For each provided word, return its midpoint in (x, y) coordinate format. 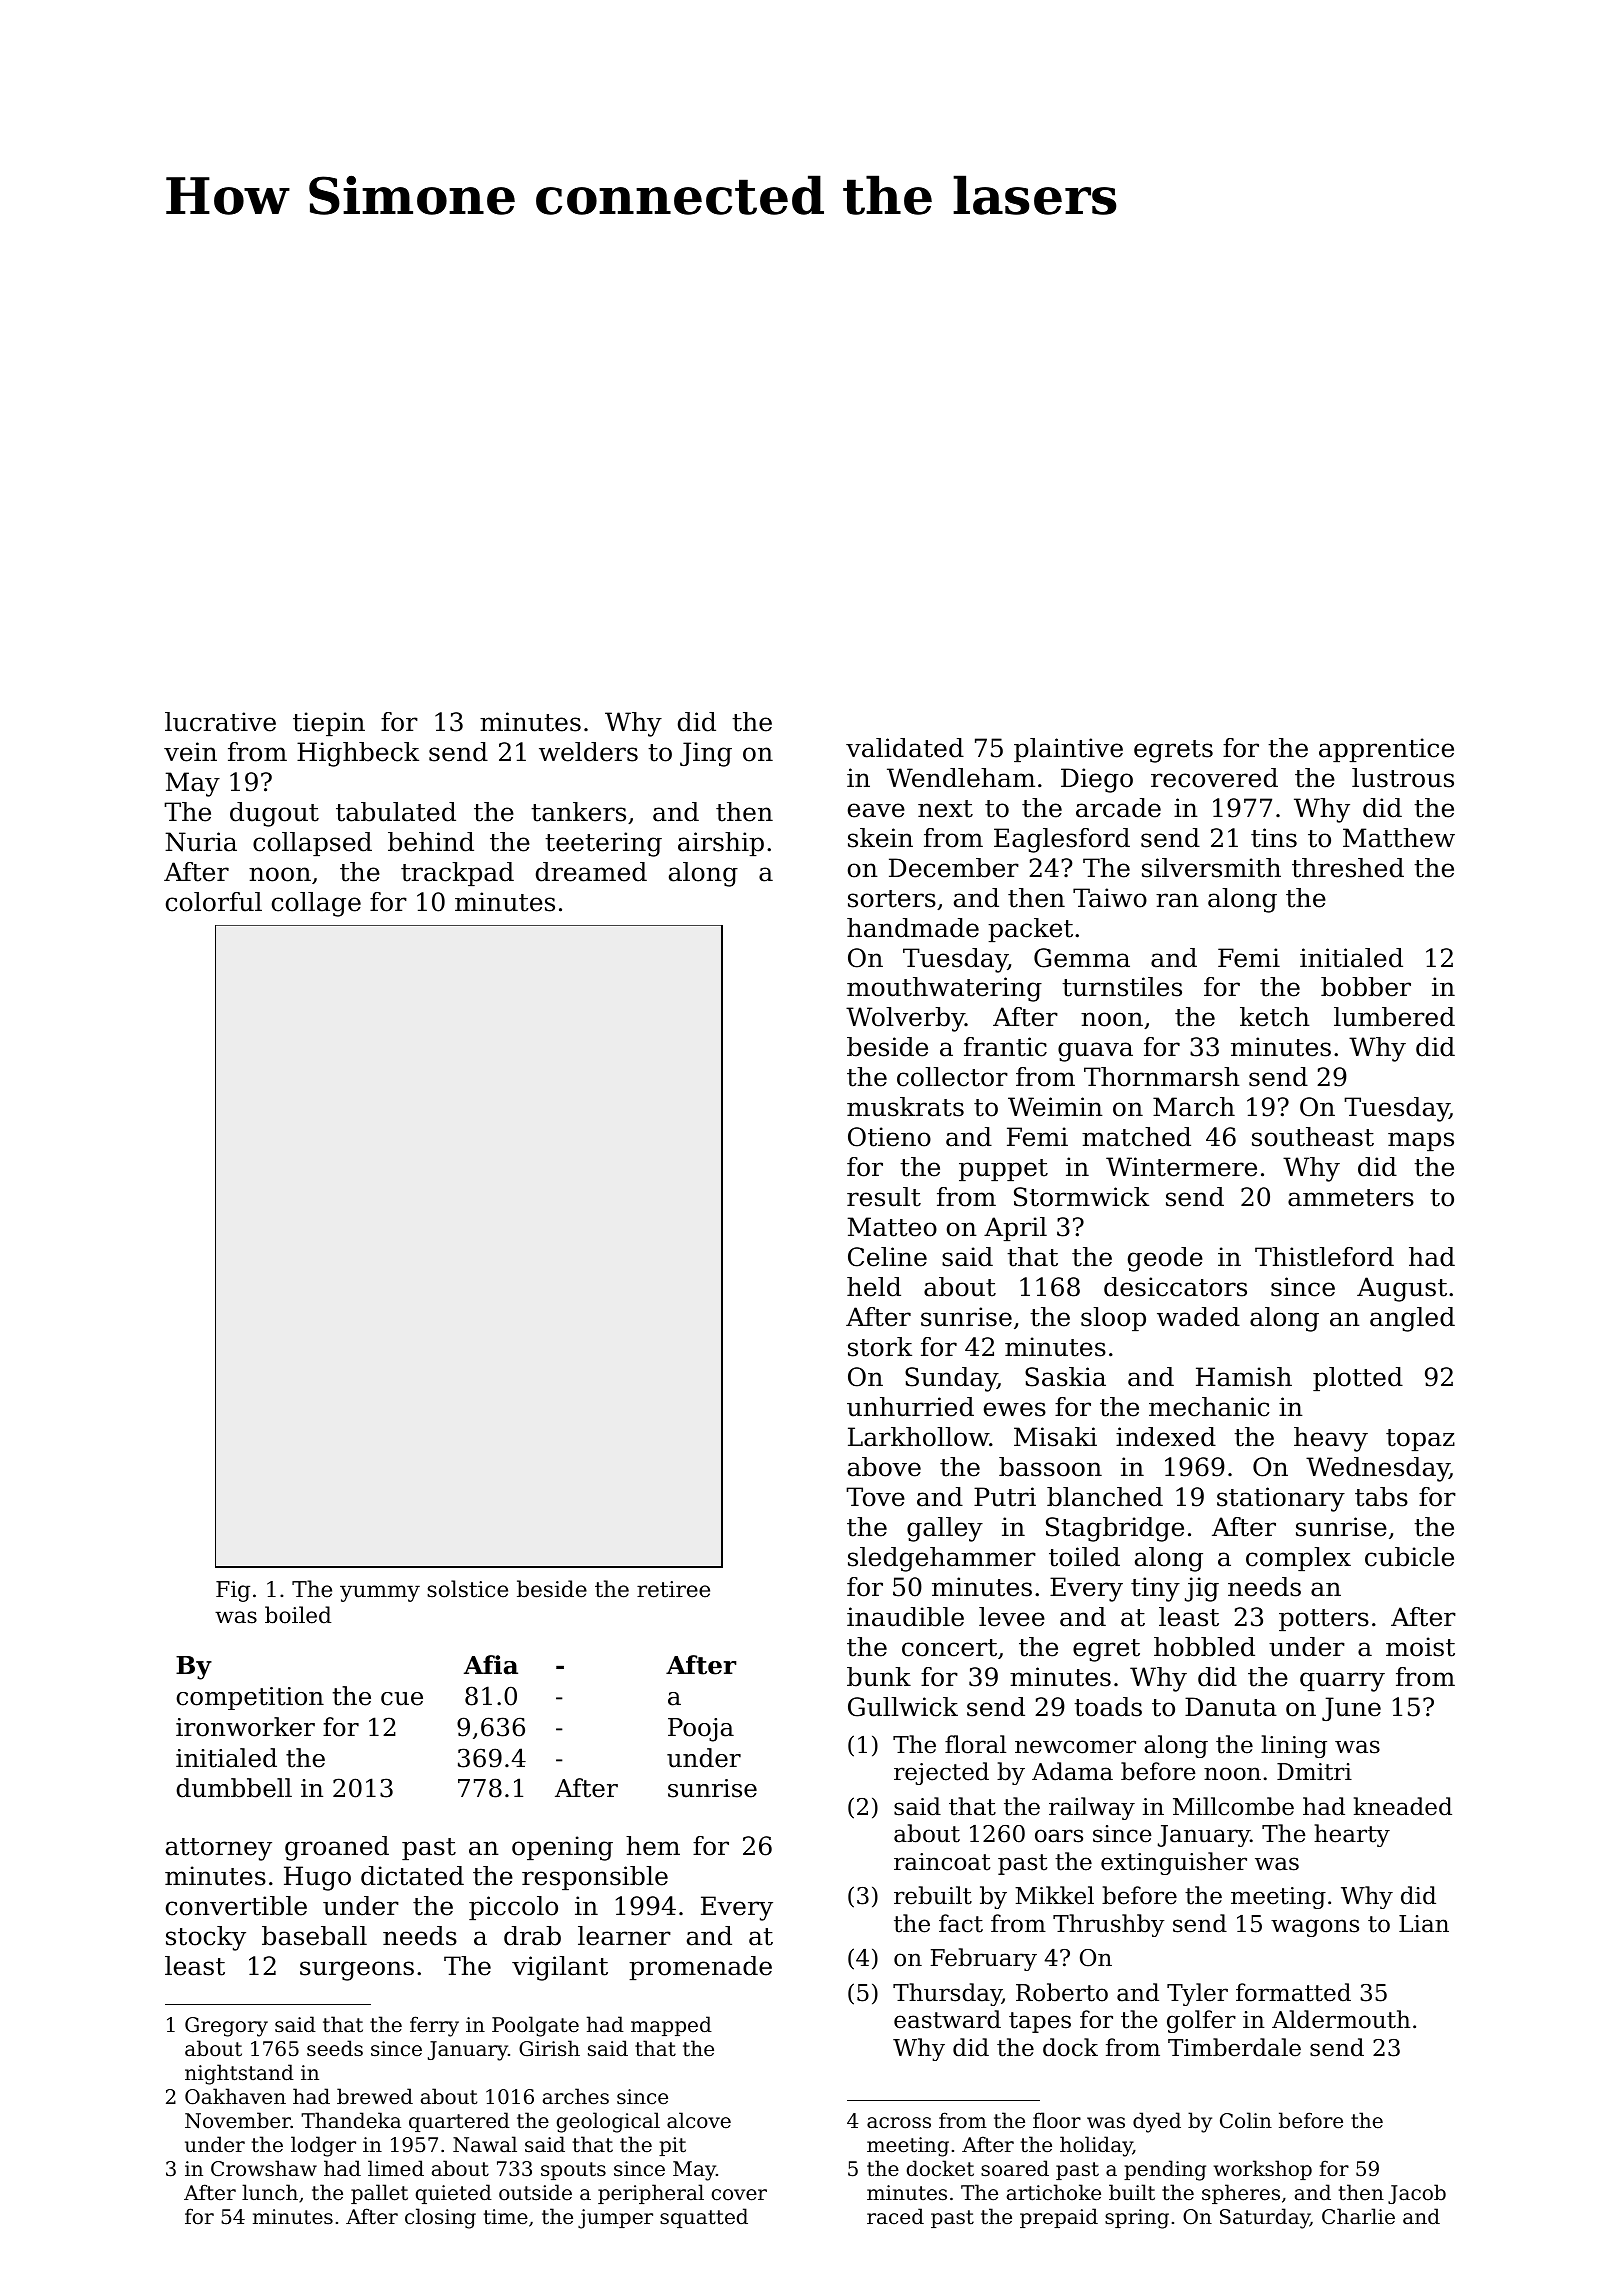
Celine (887, 1257)
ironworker (245, 1727)
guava (1095, 1052)
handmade (913, 928)
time (505, 2217)
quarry (1342, 1682)
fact (961, 1923)
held (874, 1287)
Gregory (226, 2027)
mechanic (1209, 1407)
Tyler (1197, 1994)
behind (431, 842)
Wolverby (905, 1019)
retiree (673, 1589)
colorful (214, 902)
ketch (1275, 1017)
